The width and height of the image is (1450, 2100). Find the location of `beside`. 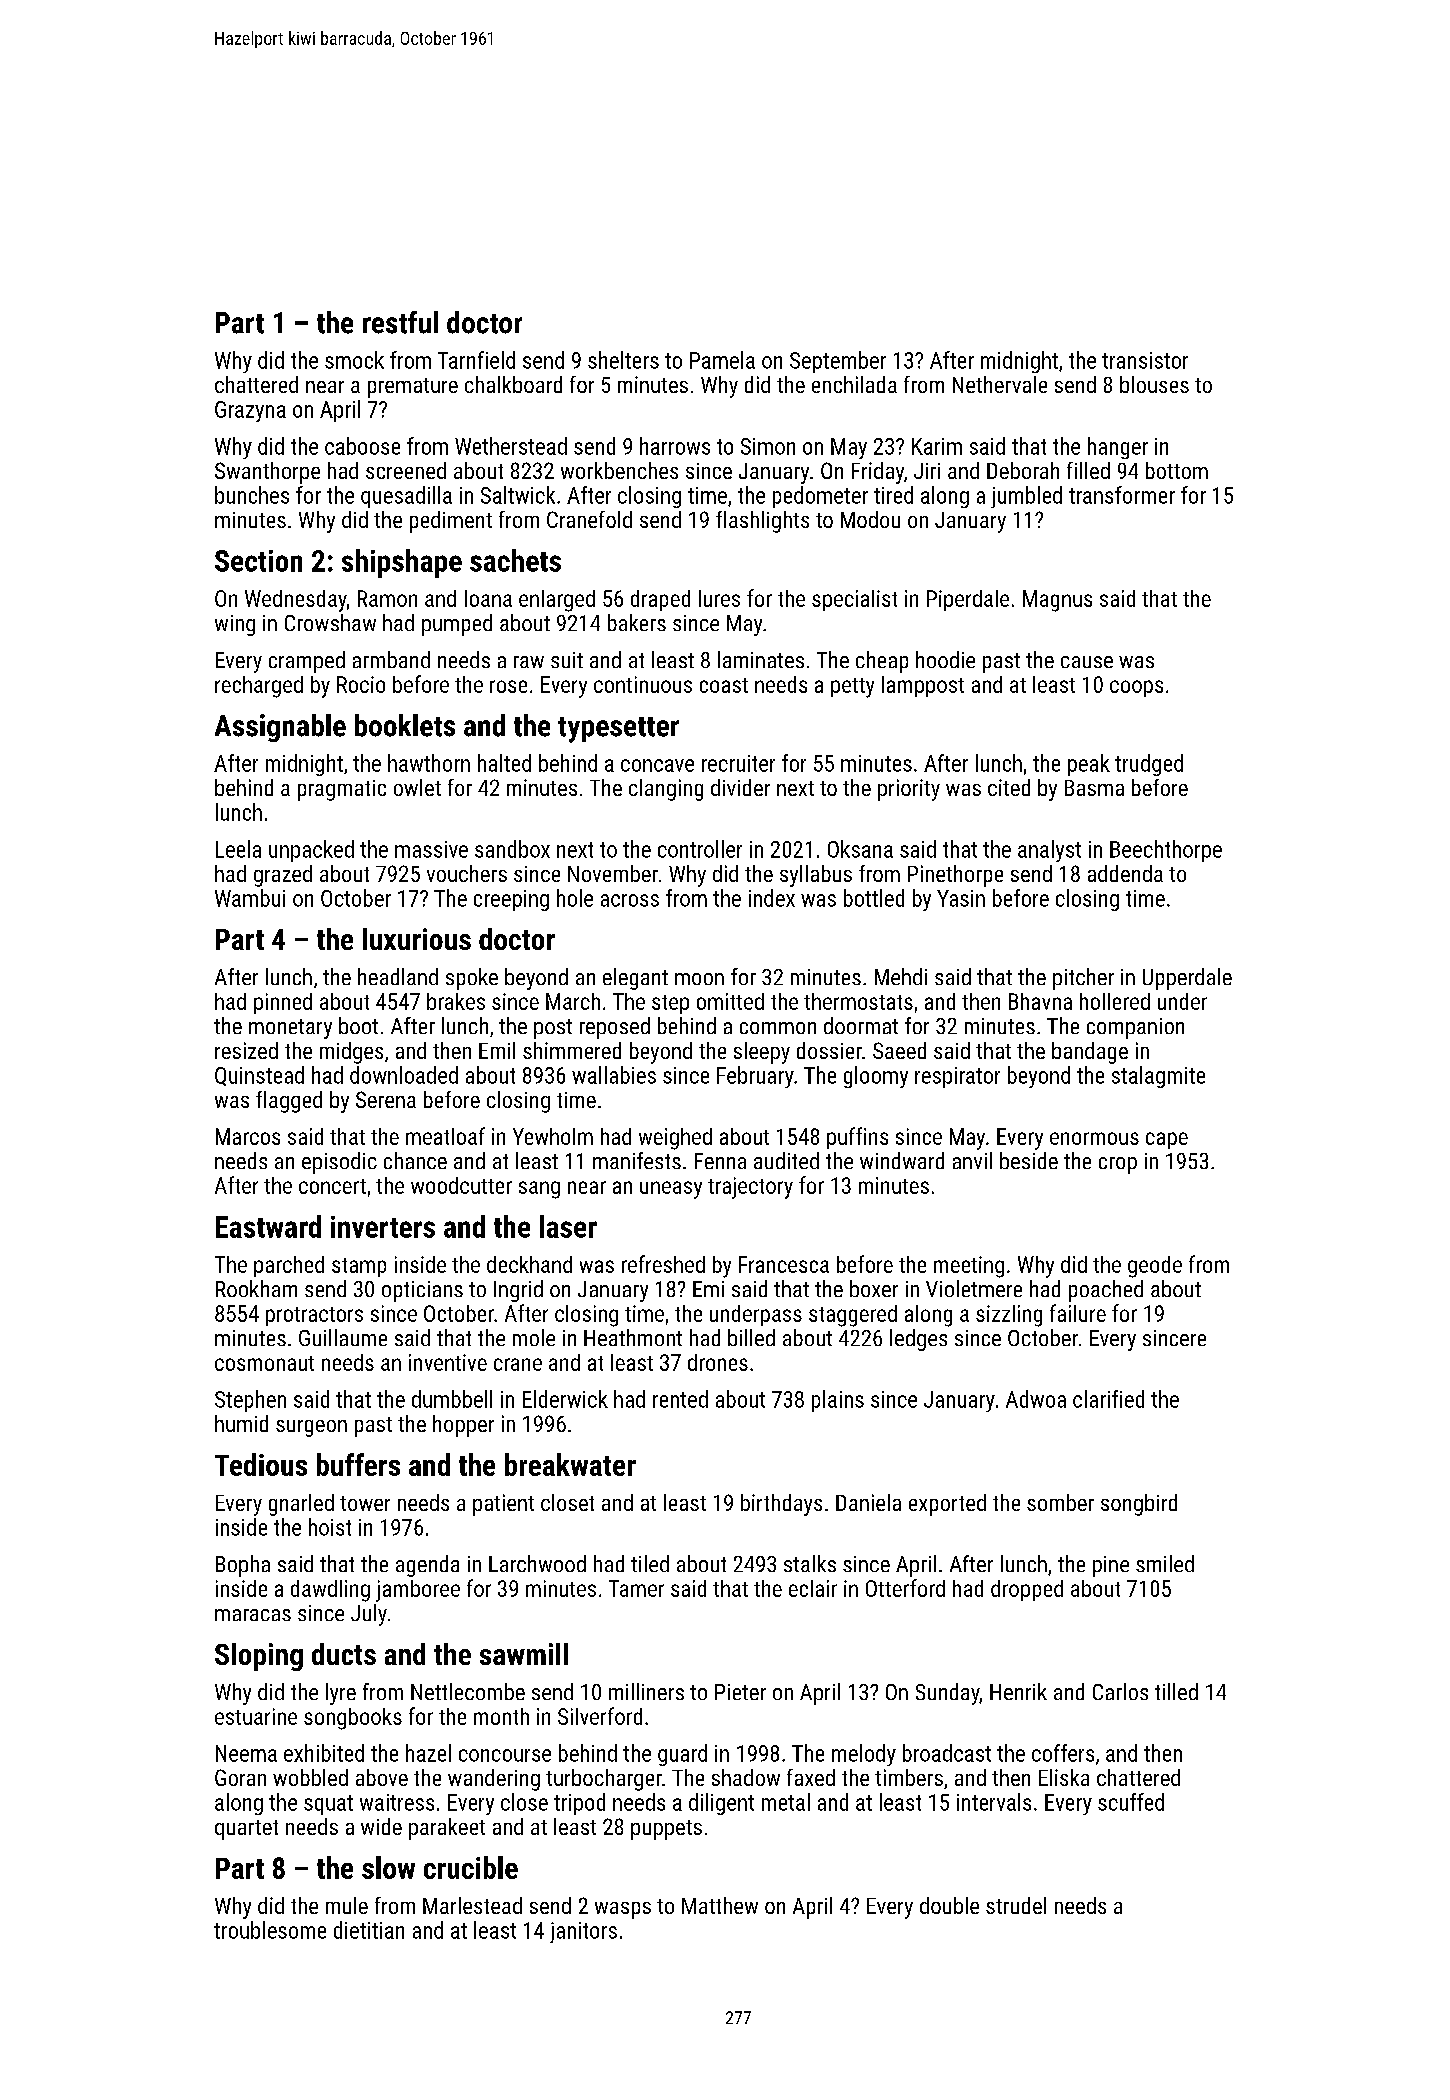

beside is located at coordinates (1029, 1160).
